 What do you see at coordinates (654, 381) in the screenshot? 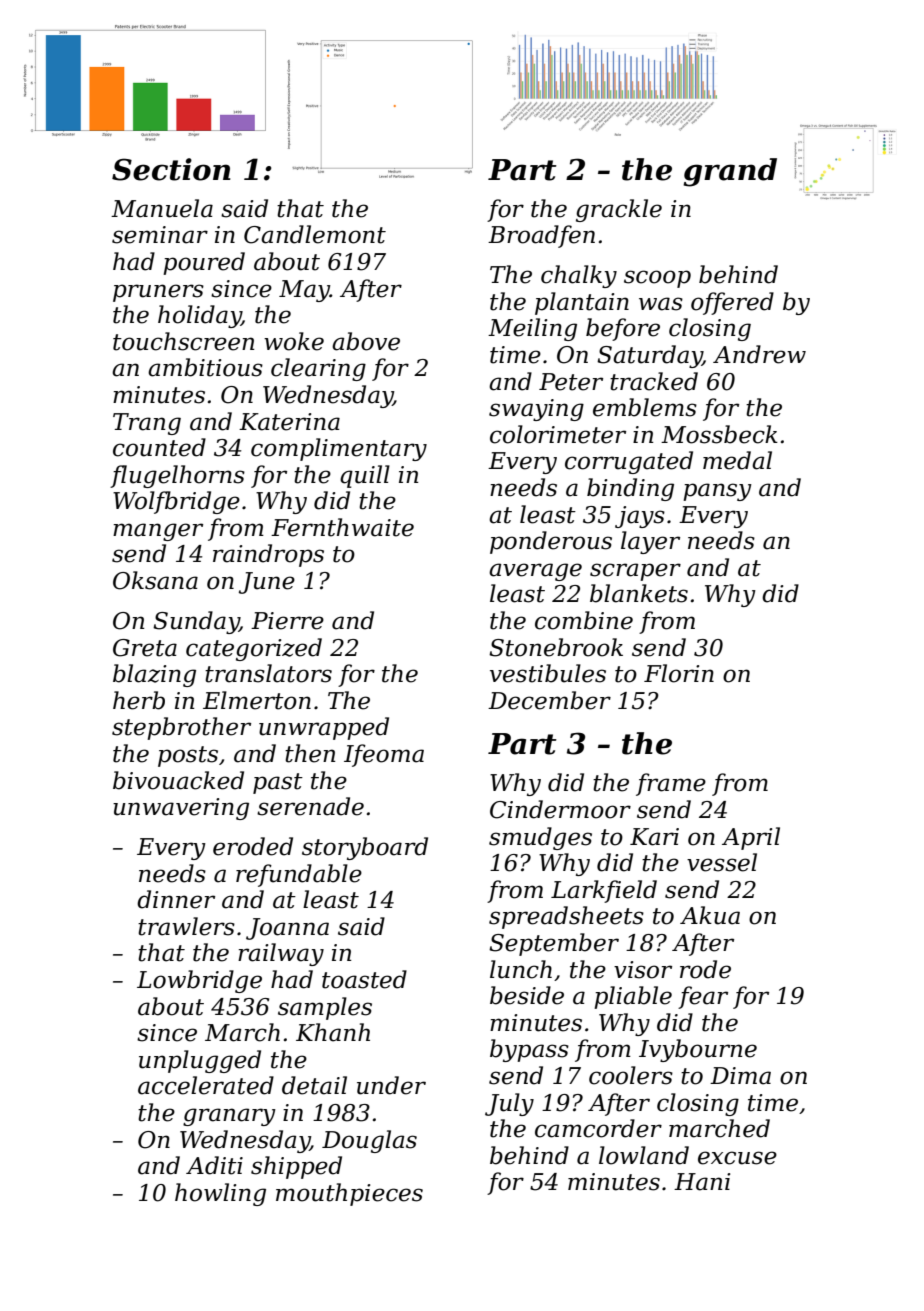
I see `tracked` at bounding box center [654, 381].
